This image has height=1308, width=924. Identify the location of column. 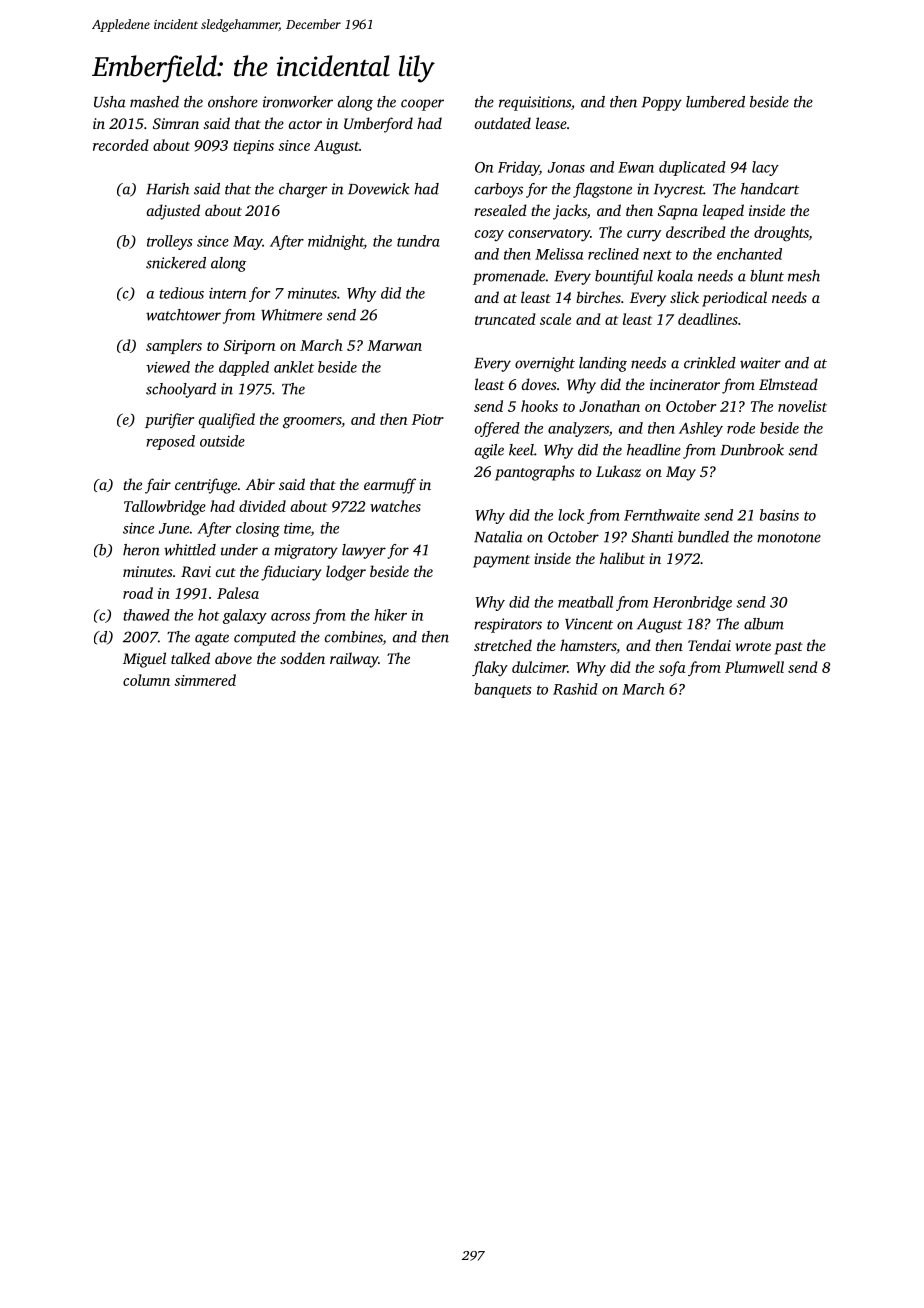
(146, 680).
